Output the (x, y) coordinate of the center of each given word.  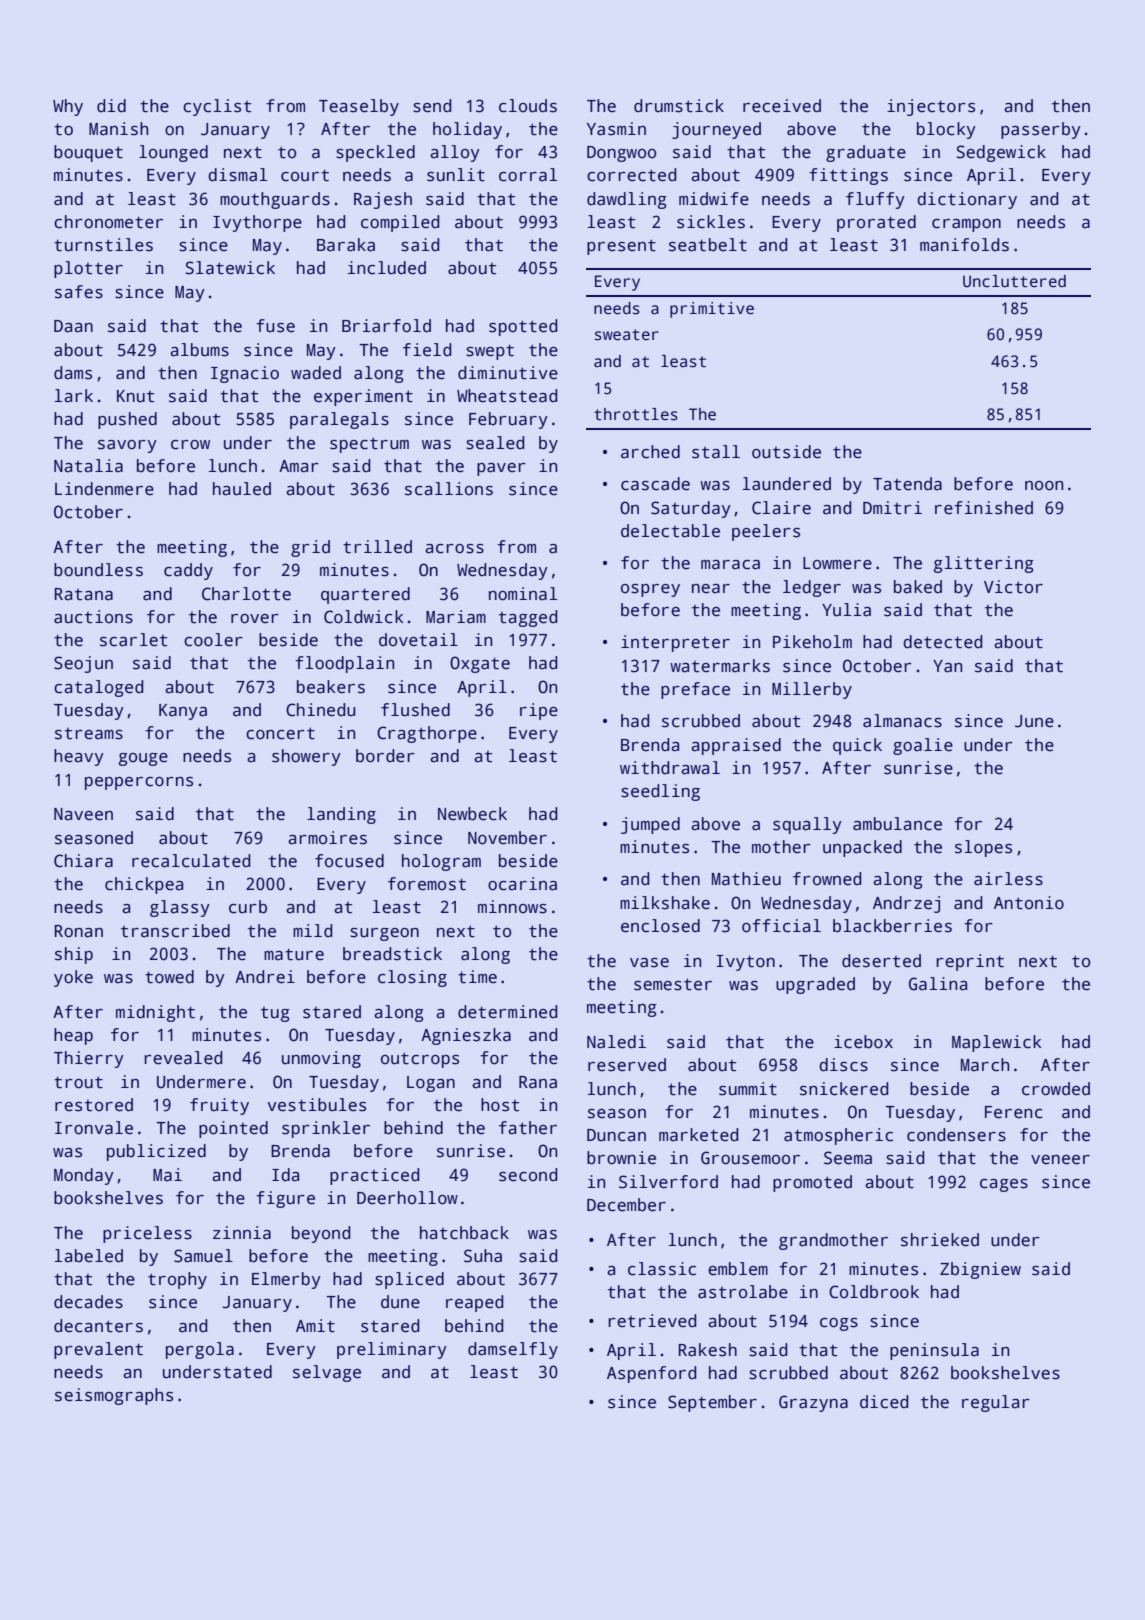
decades (88, 1302)
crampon (966, 225)
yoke (73, 978)
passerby (1041, 130)
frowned (827, 879)
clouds (528, 106)
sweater (627, 335)
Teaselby (359, 107)
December (626, 1205)
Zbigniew (980, 1270)
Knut (135, 396)
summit (748, 1089)
